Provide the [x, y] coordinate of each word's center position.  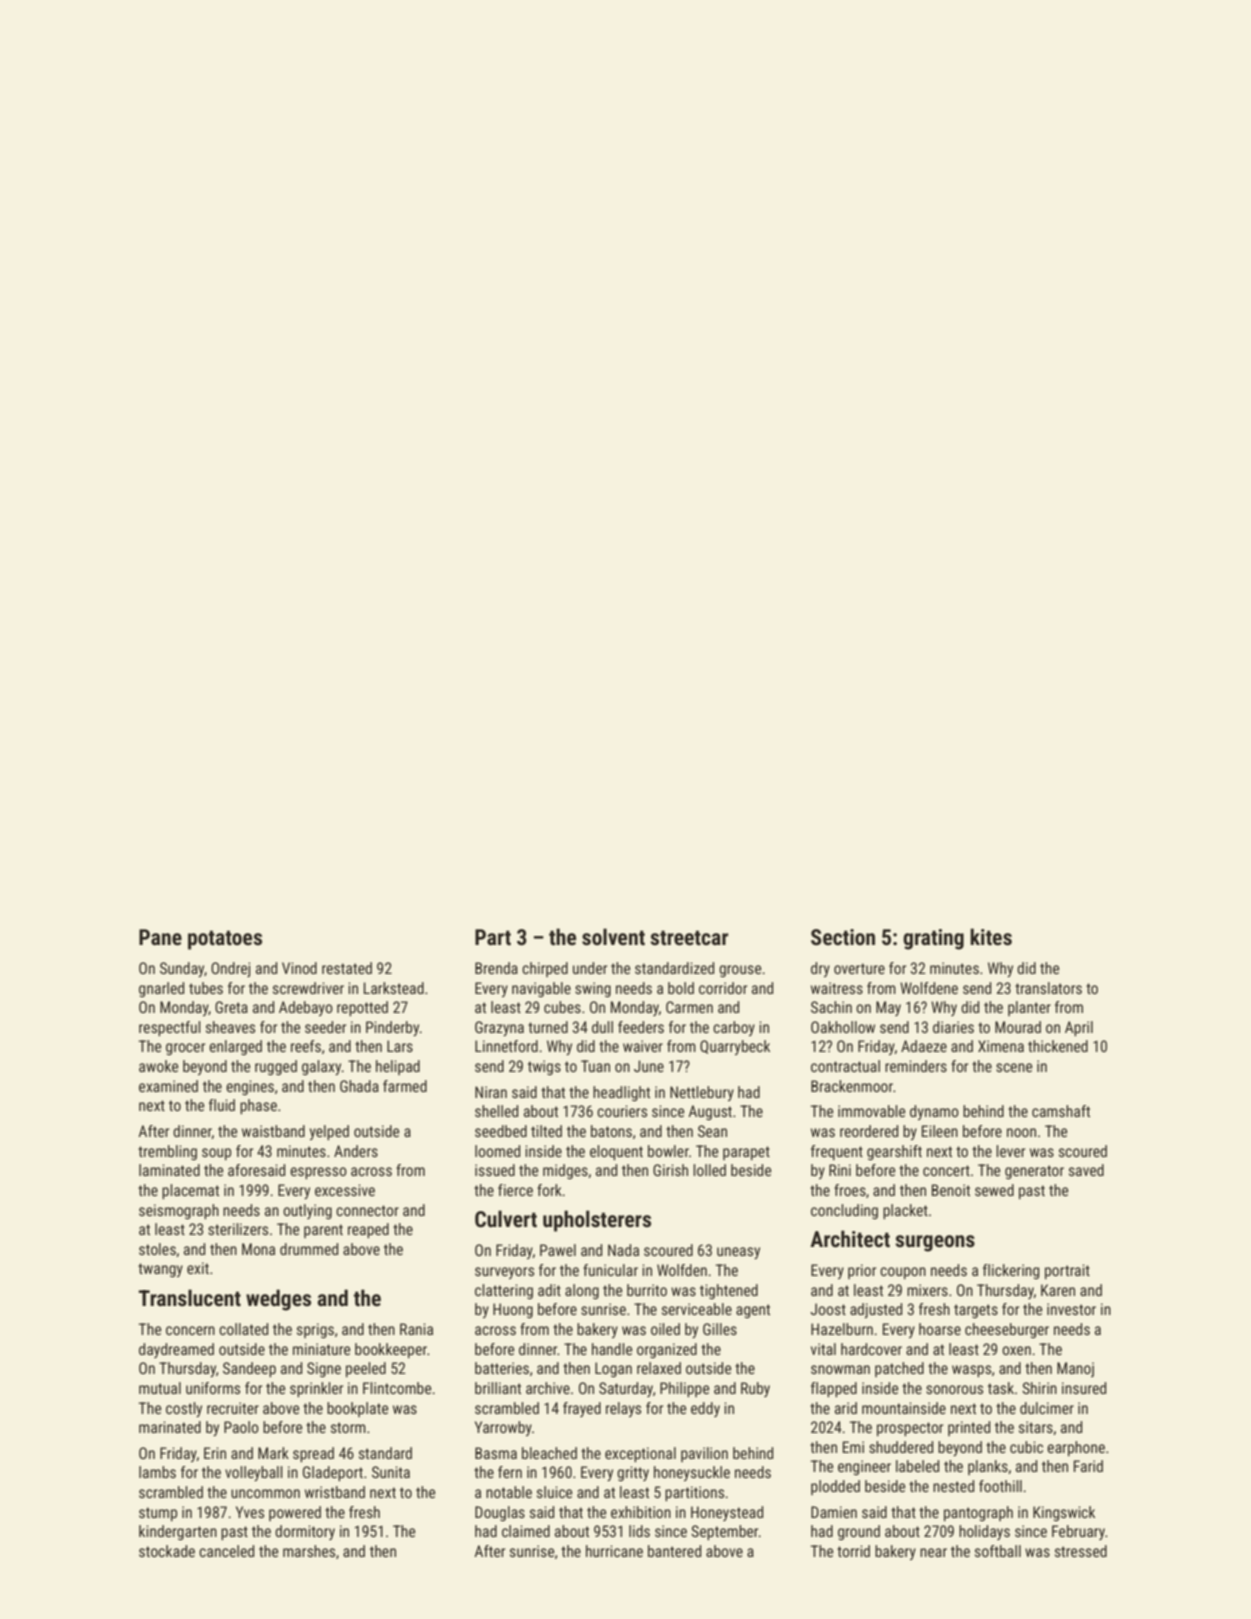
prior [862, 1271]
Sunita [391, 1472]
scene [1014, 1067]
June [649, 1066]
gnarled [161, 989]
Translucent [190, 1298]
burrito [647, 1290]
